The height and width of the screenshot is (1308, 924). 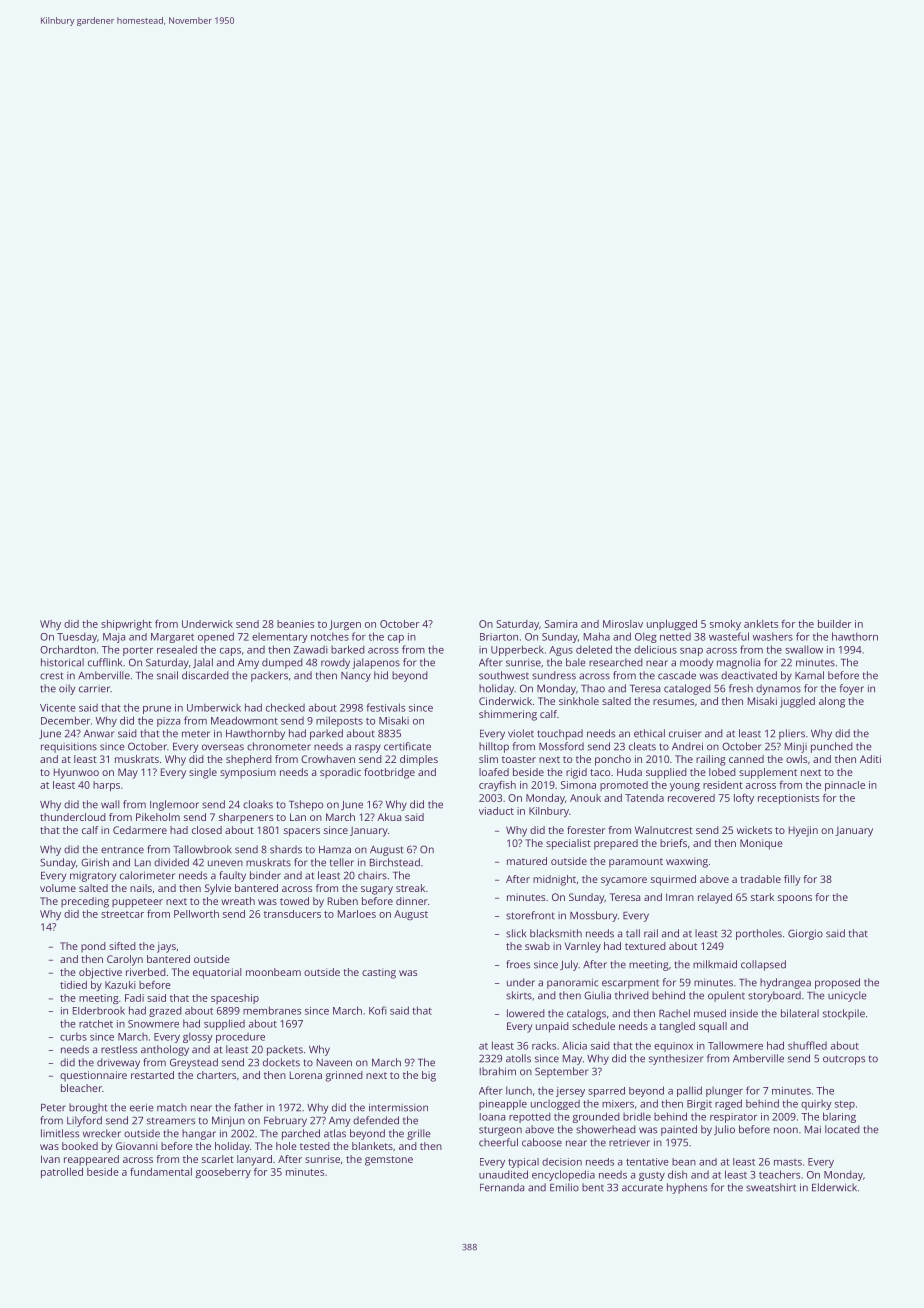 I want to click on Cinderwick, so click(x=505, y=701).
